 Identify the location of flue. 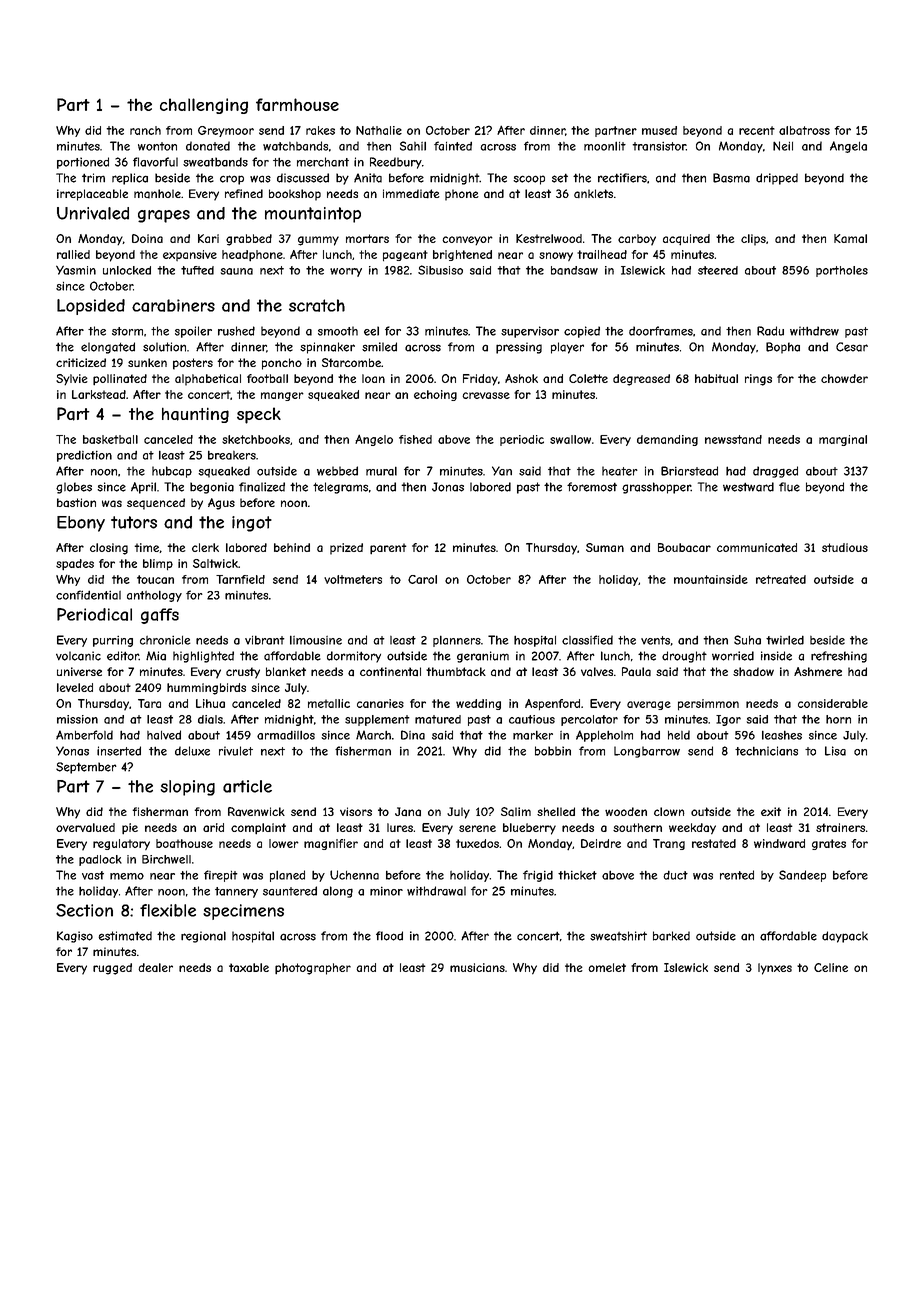
(789, 487).
